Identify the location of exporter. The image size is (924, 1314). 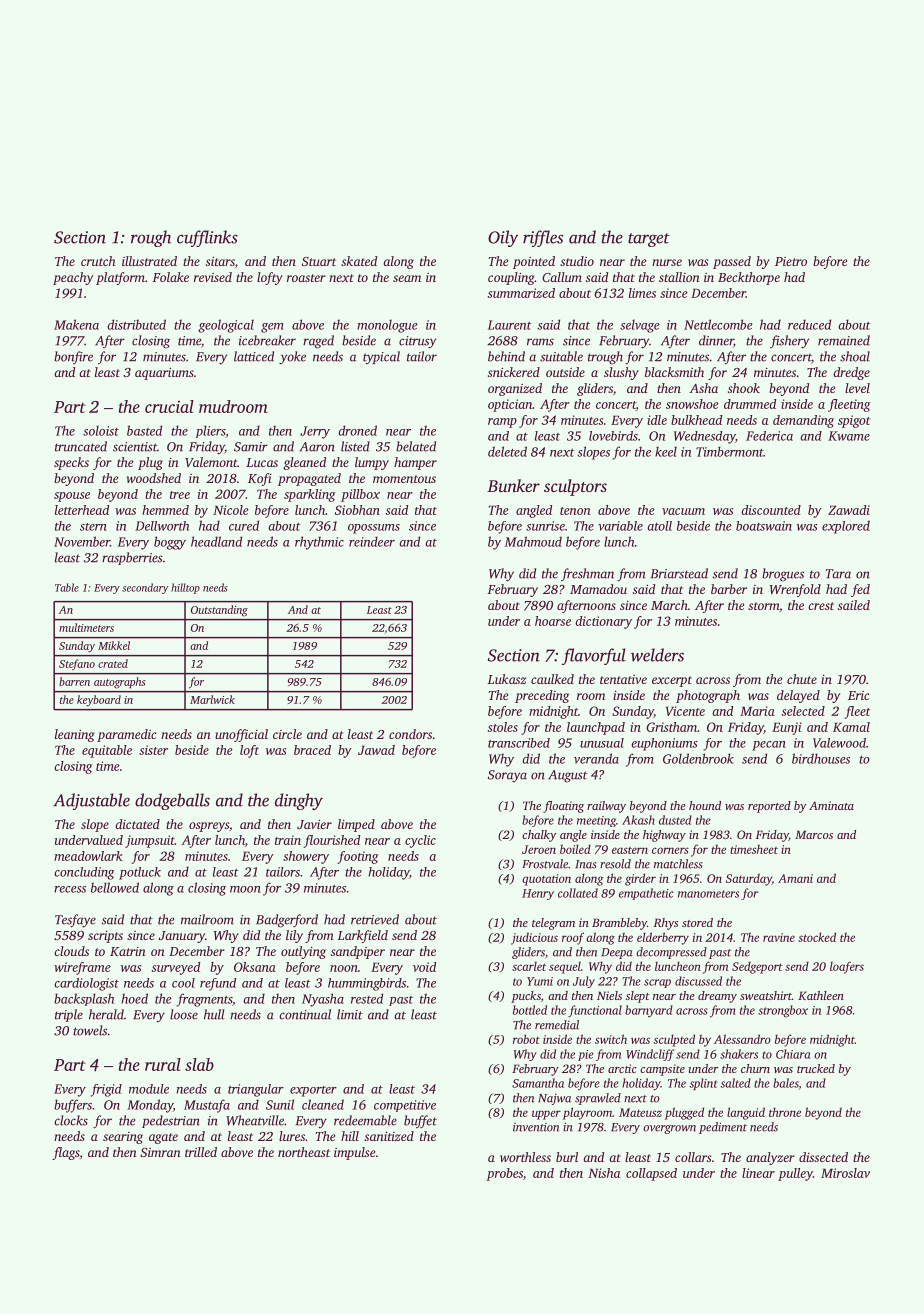
(313, 1091).
